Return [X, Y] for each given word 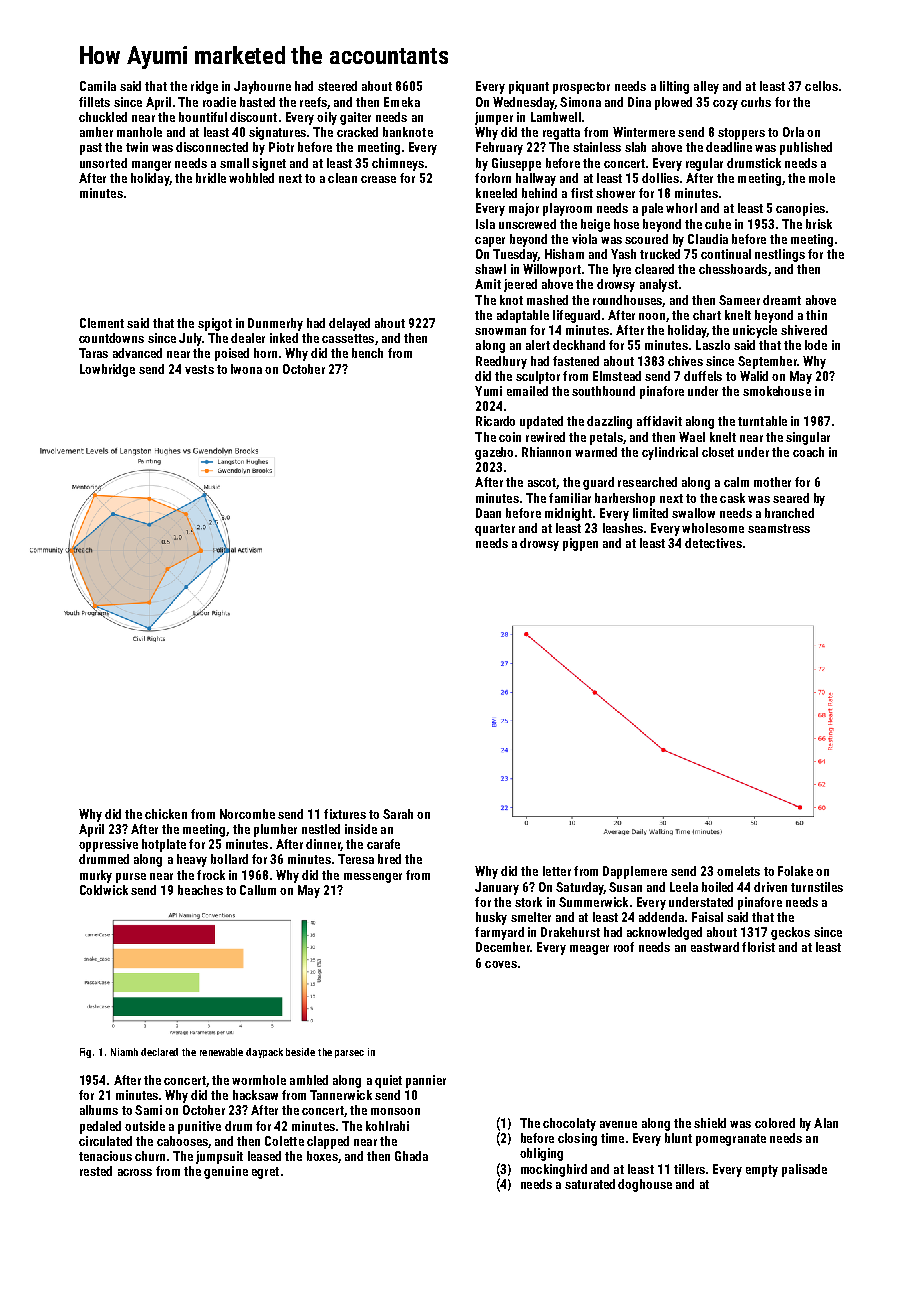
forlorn [493, 178]
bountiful [203, 117]
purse [131, 878]
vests [199, 369]
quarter [495, 530]
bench [367, 353]
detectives [713, 543]
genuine [226, 1172]
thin [816, 315]
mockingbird [554, 1170]
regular [704, 164]
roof [624, 947]
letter [557, 871]
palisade [804, 1170]
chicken [166, 814]
